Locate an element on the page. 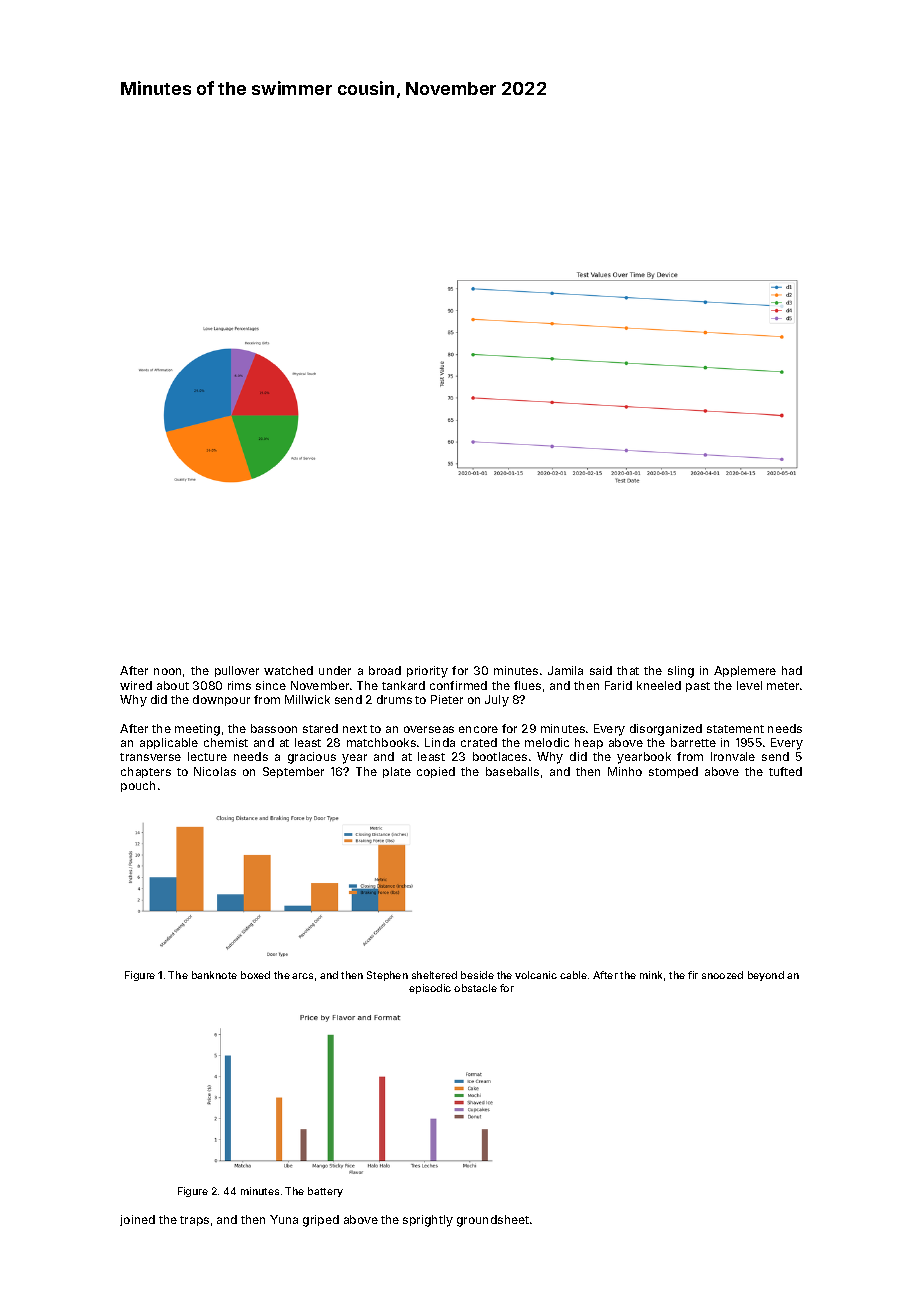 The image size is (924, 1308). noon is located at coordinates (167, 671).
